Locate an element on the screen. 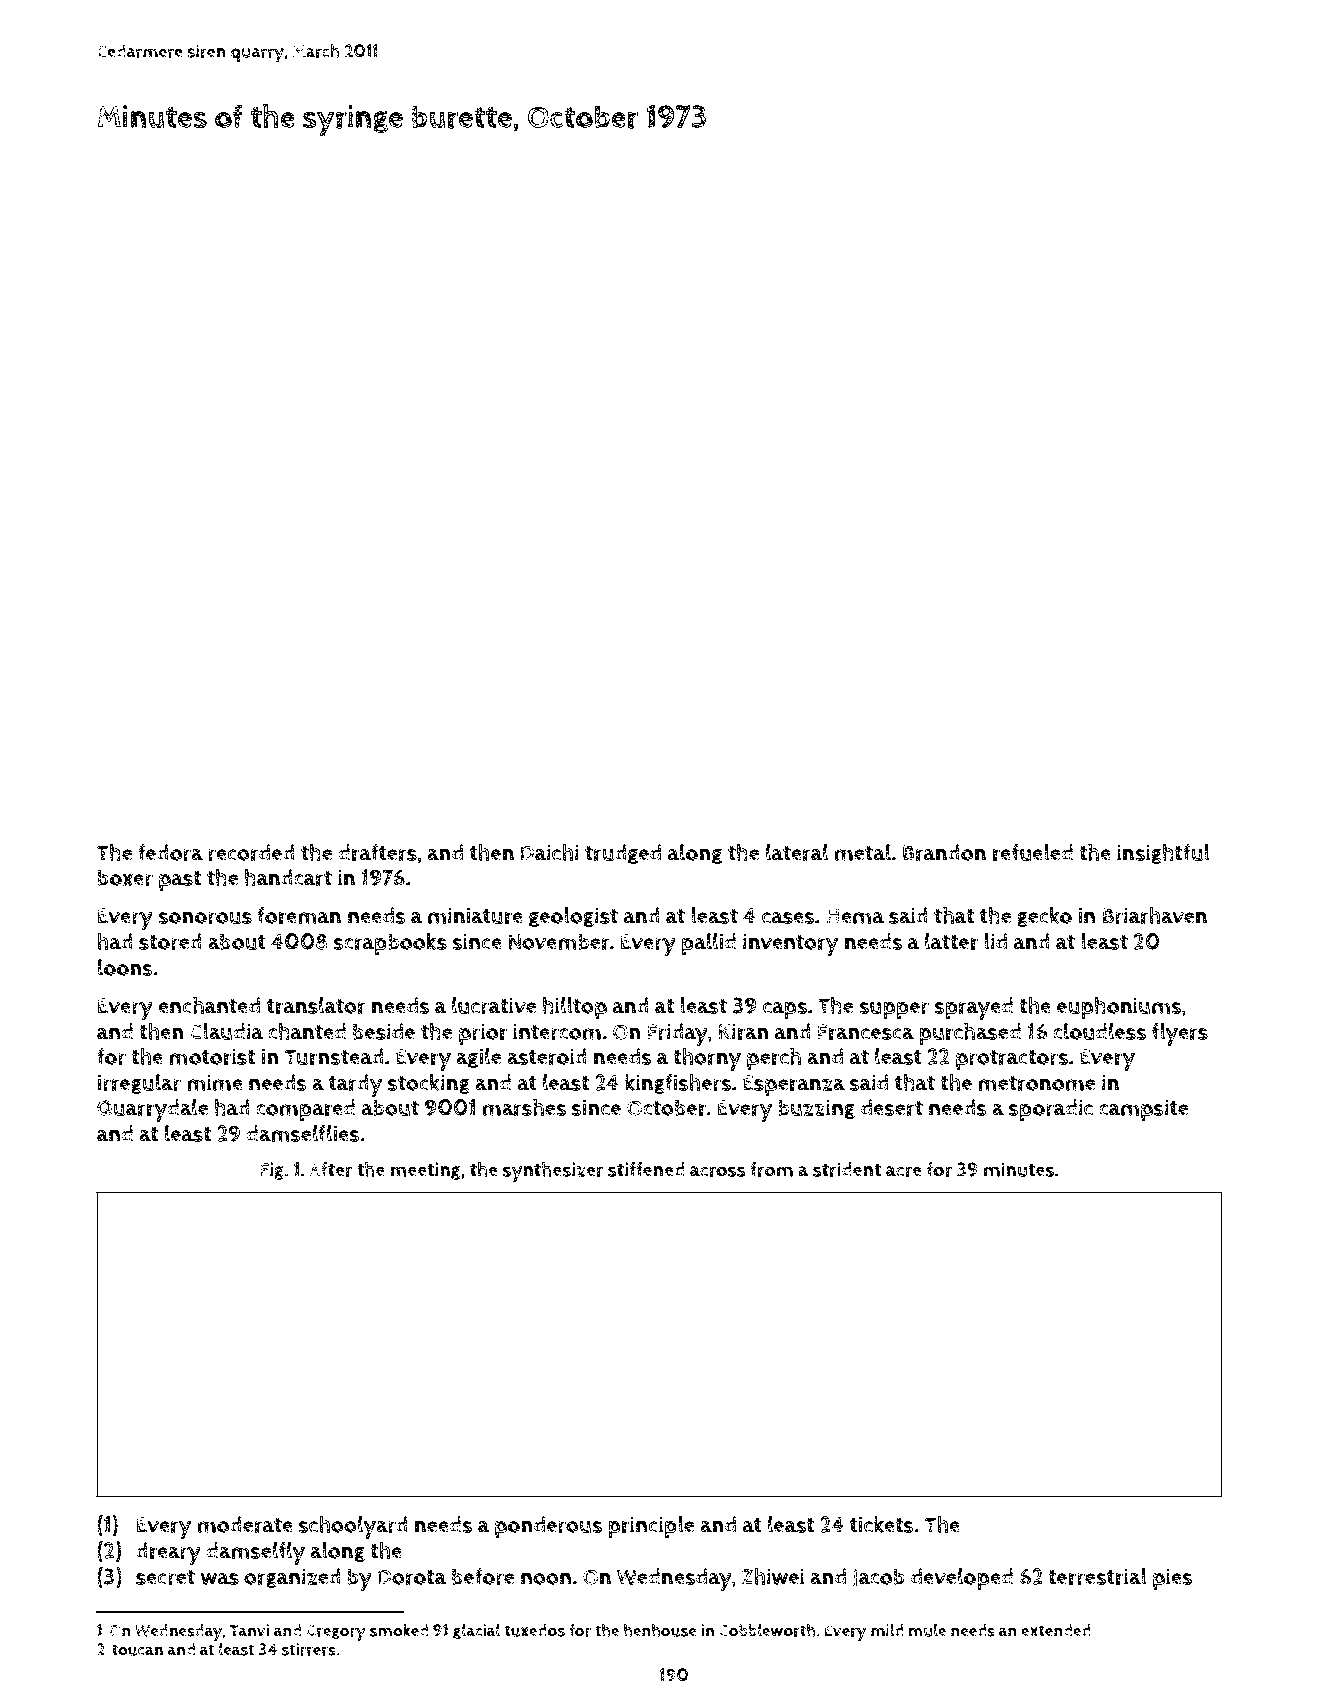 The width and height of the screenshot is (1319, 1707). meeting is located at coordinates (425, 1171).
